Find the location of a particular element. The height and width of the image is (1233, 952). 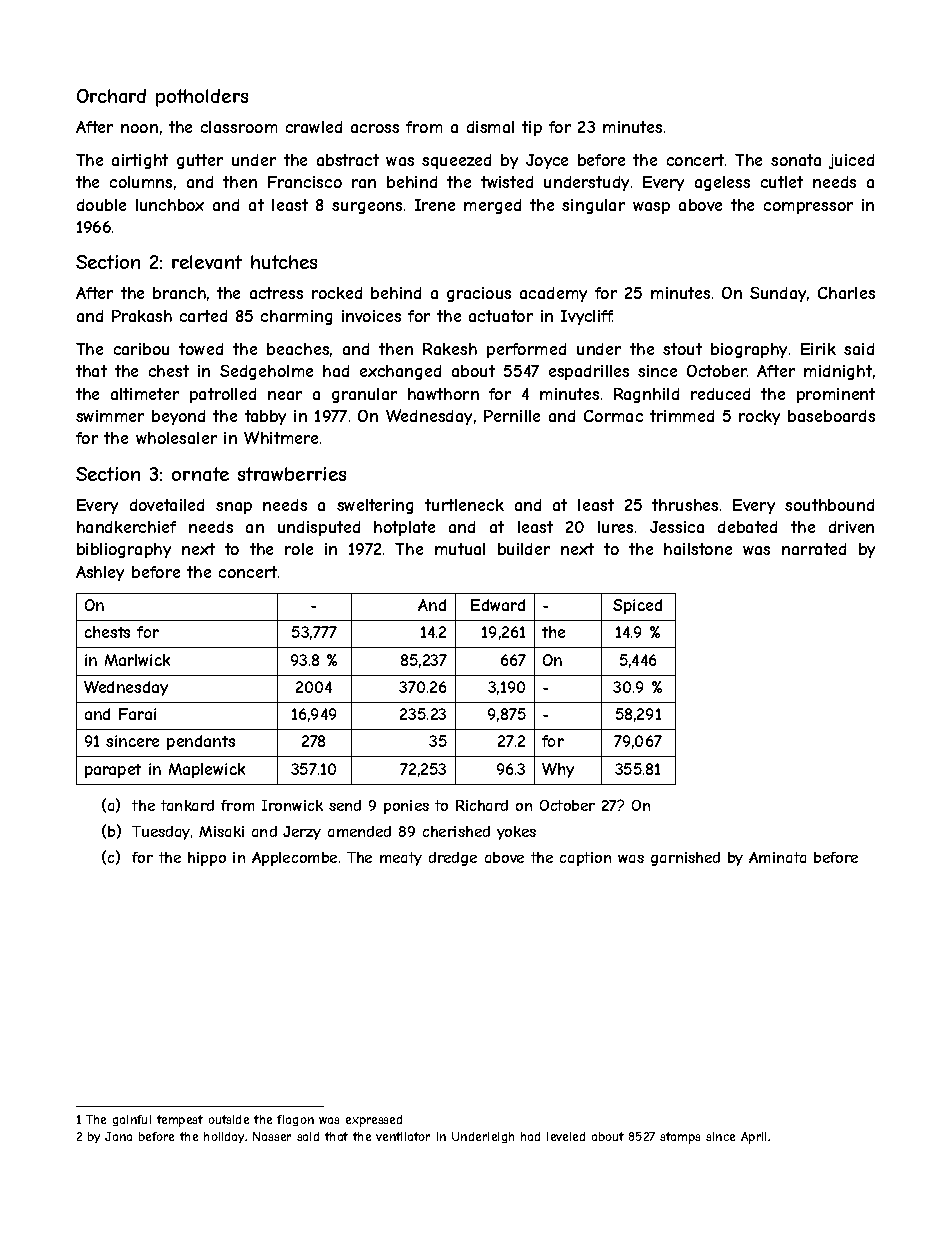

Aminata is located at coordinates (777, 857).
